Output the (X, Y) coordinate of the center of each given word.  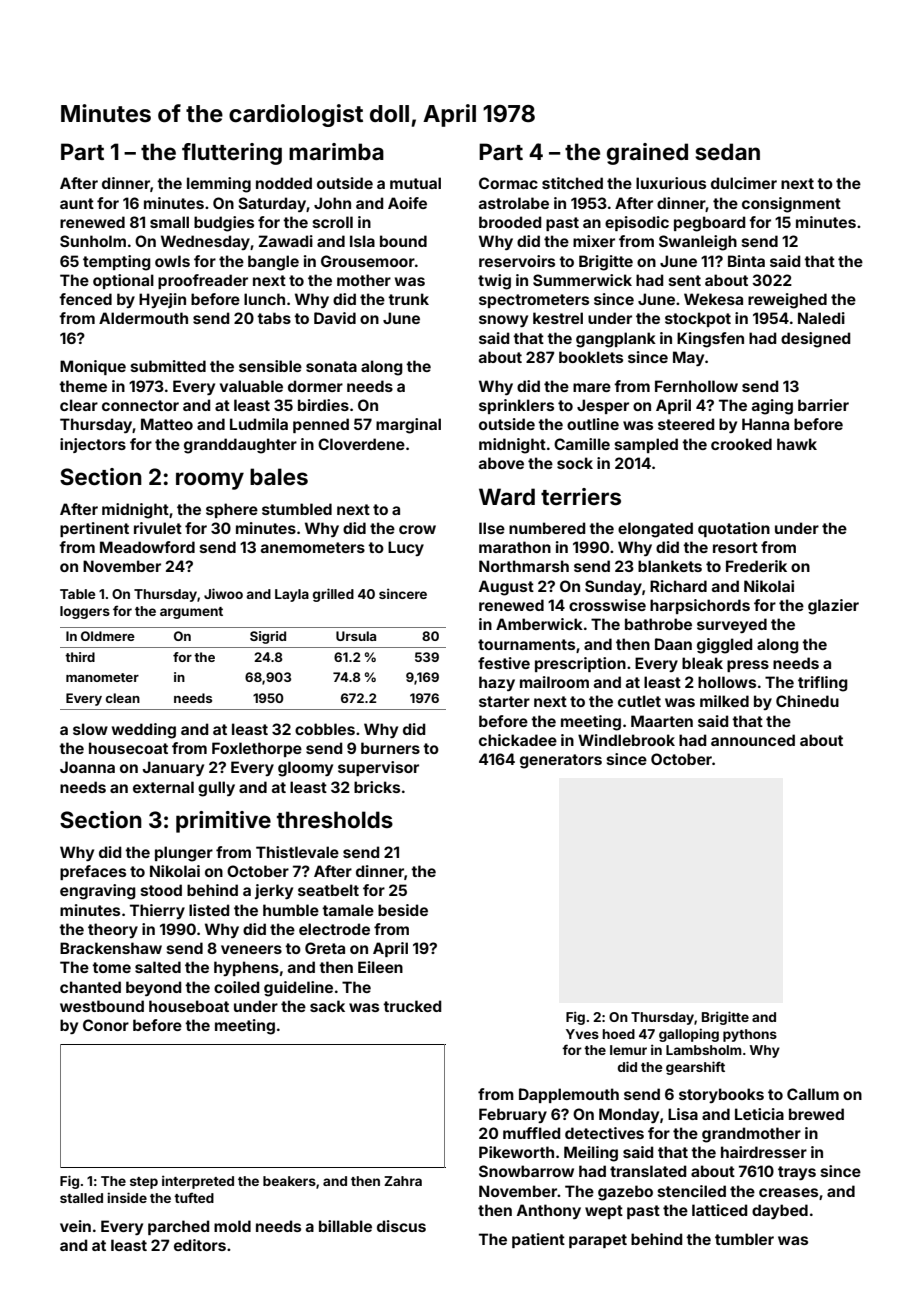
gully (216, 789)
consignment (791, 205)
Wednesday (205, 242)
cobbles (325, 729)
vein (75, 1226)
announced (753, 740)
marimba (336, 151)
